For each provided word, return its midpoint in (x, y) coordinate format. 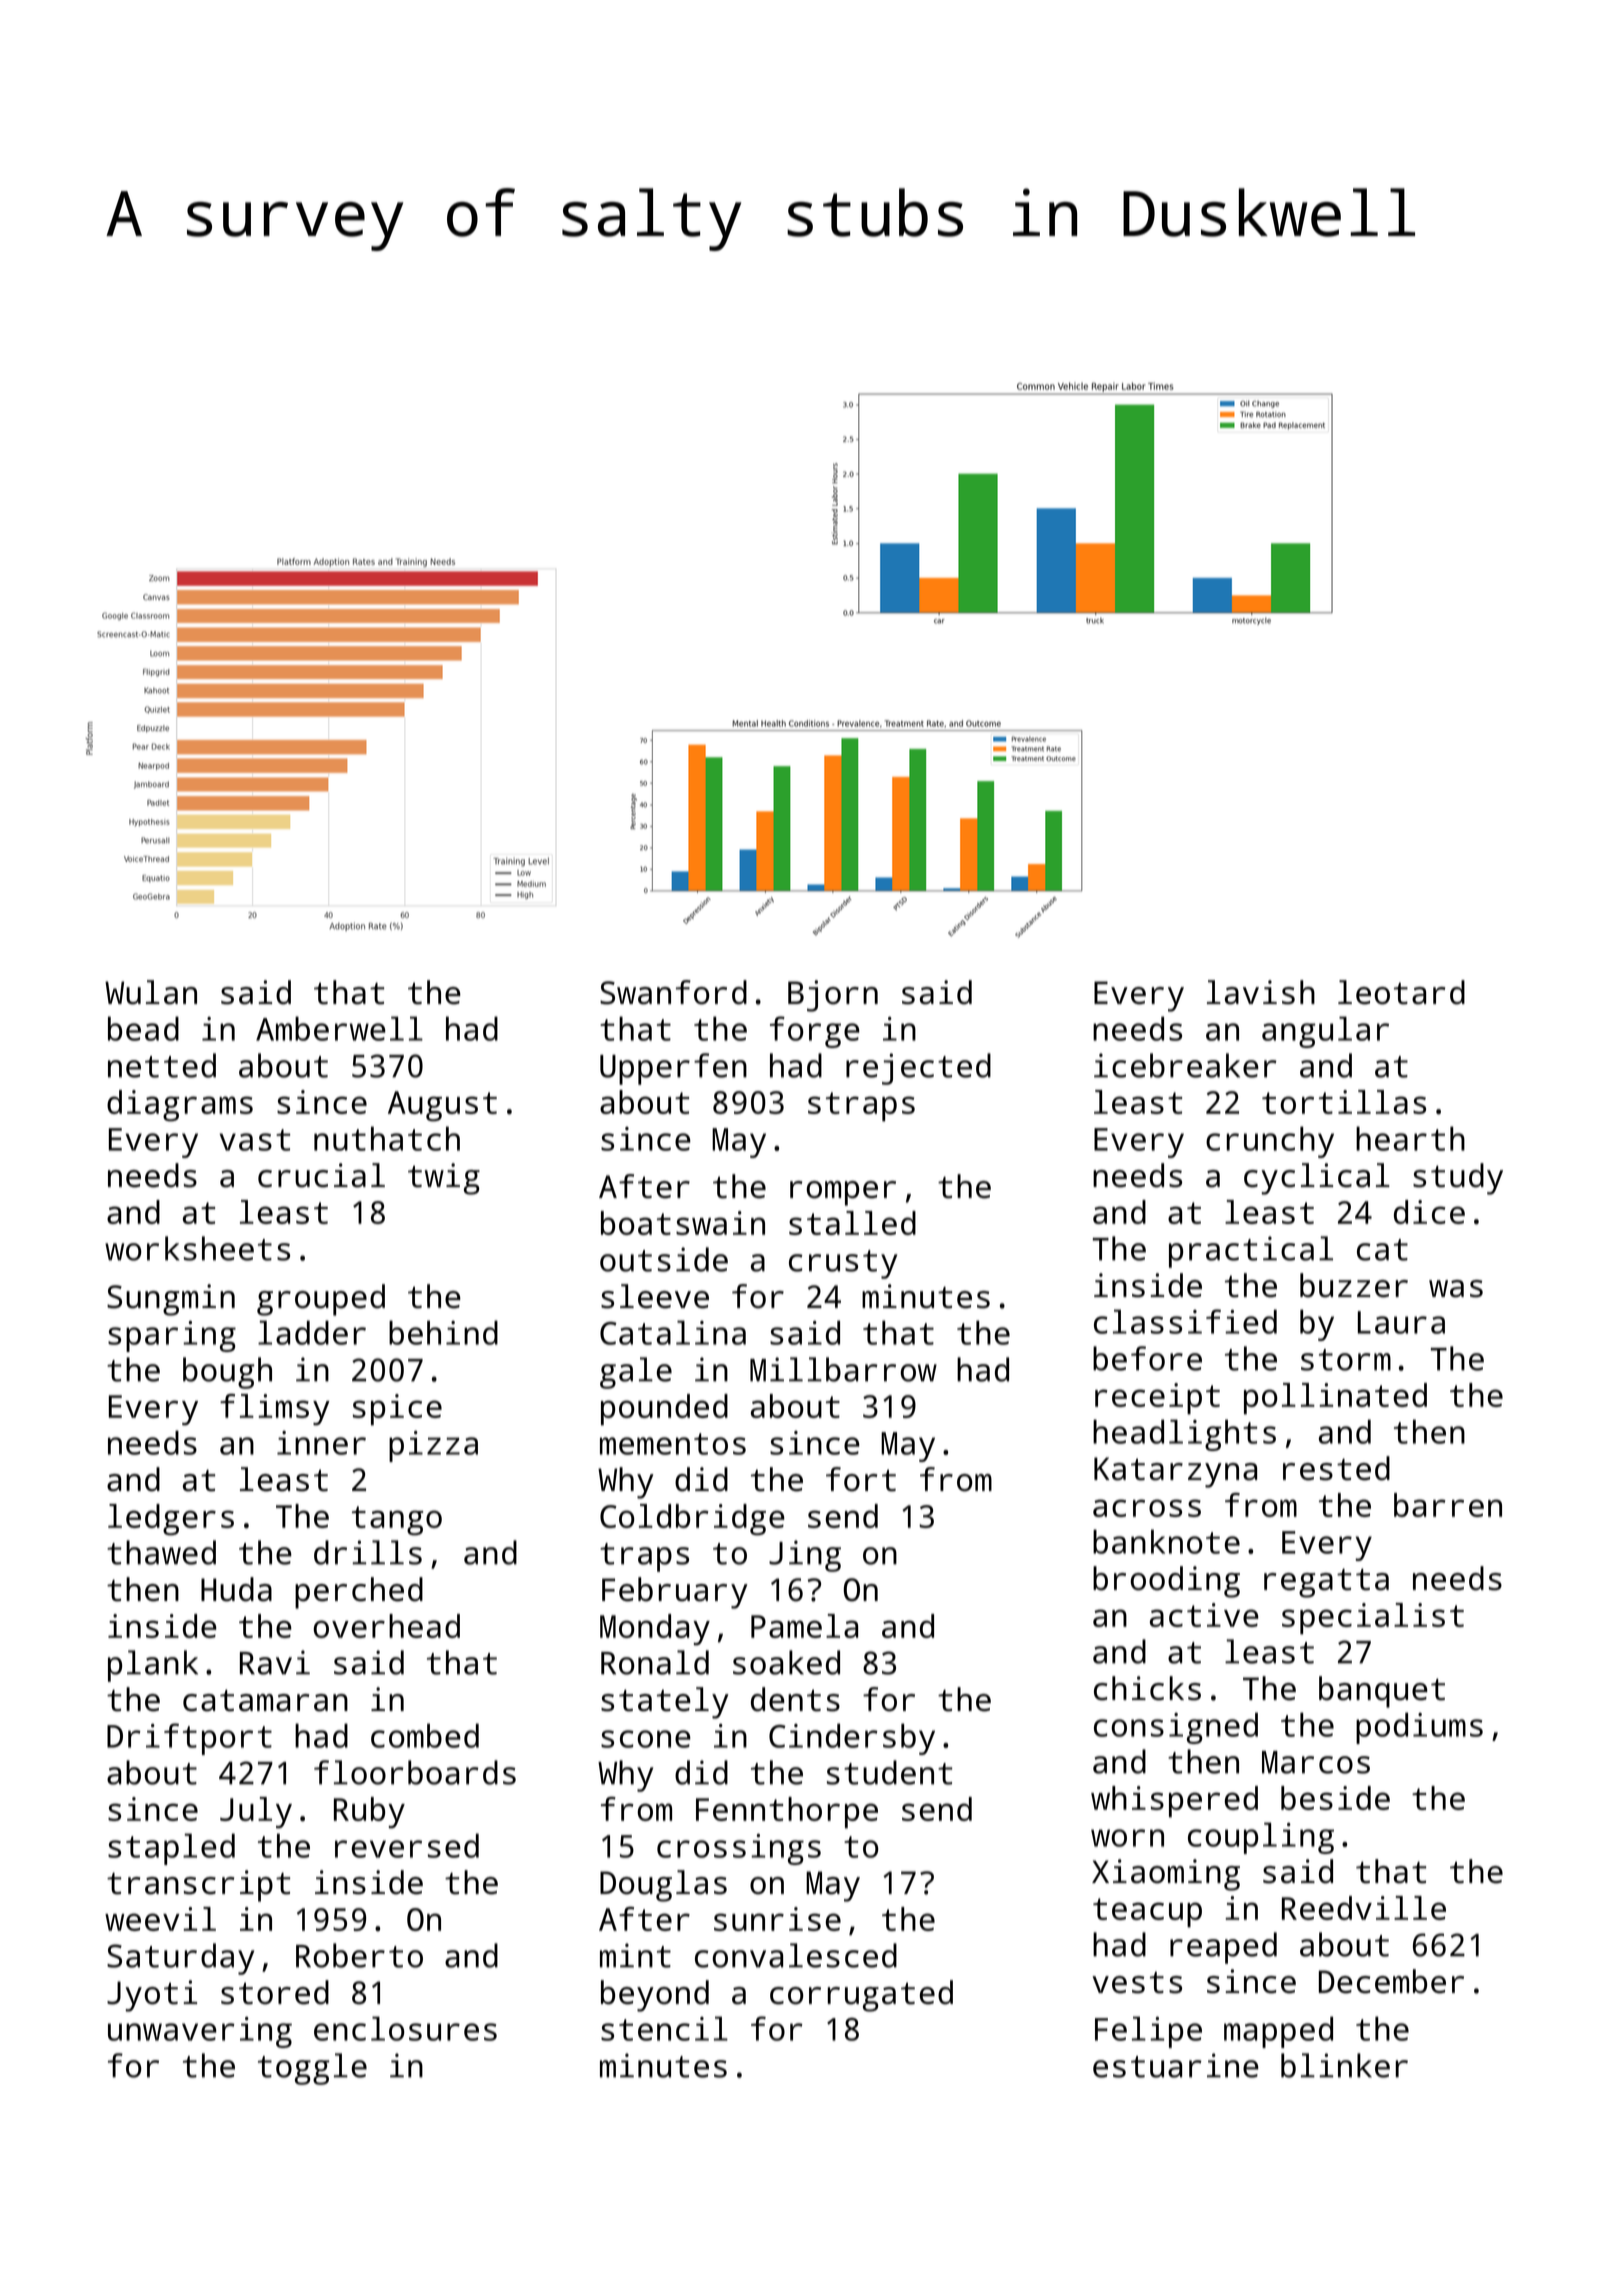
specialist (1373, 1619)
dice (1429, 1212)
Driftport (189, 1739)
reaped (1223, 1948)
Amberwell (339, 1028)
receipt (1157, 1399)
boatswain (683, 1223)
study (1458, 1179)
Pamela (804, 1626)
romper (843, 1193)
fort (861, 1479)
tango (397, 1521)
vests (1137, 1982)
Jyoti (152, 1996)
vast (254, 1140)
